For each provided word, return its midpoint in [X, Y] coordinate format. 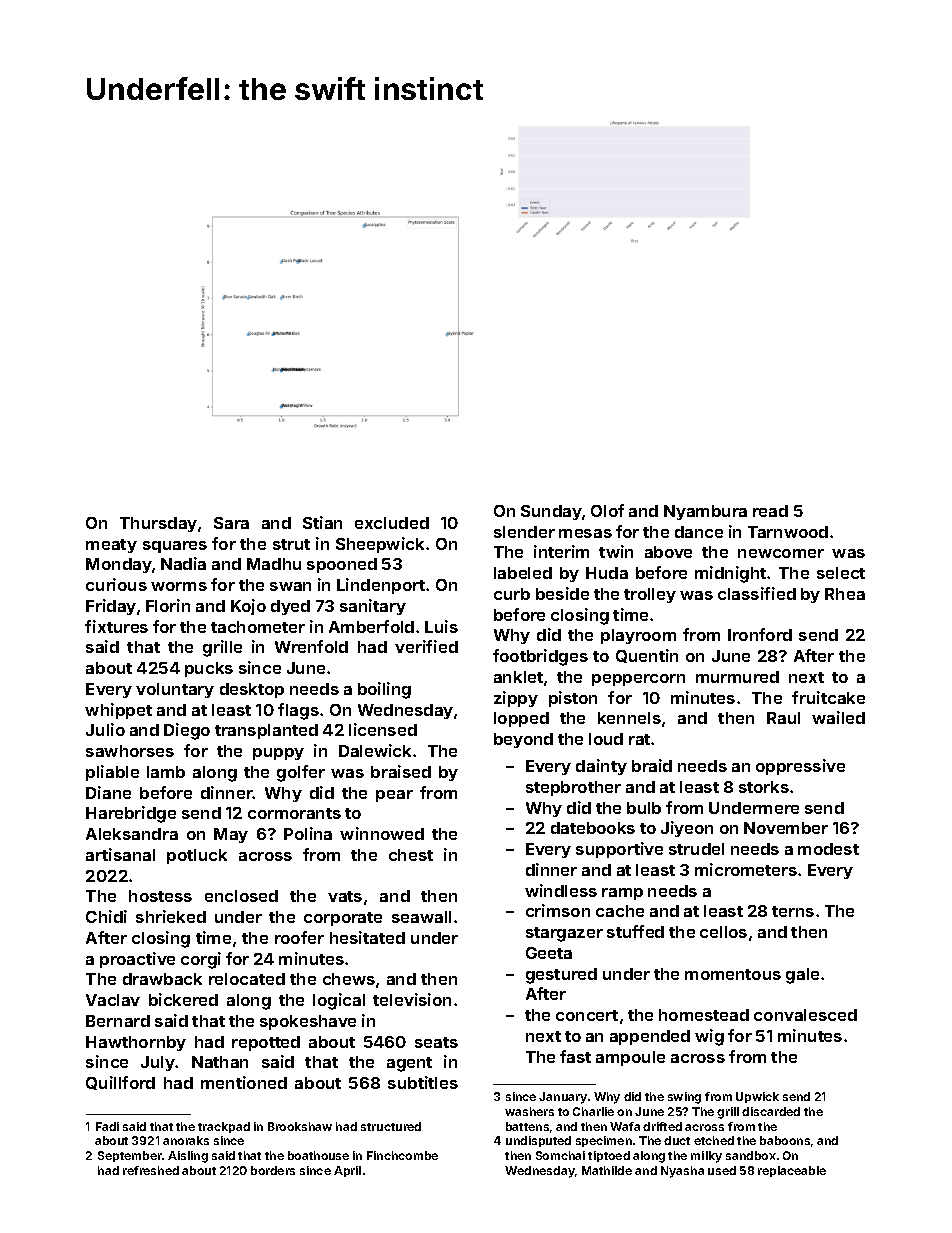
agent [409, 1064]
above [668, 552]
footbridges [540, 657]
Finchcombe [402, 1155]
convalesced [805, 1015]
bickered [183, 999]
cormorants [294, 813]
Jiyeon [687, 829]
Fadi [107, 1126]
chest [411, 855]
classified [757, 593]
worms [179, 586]
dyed [290, 607]
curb [512, 594]
